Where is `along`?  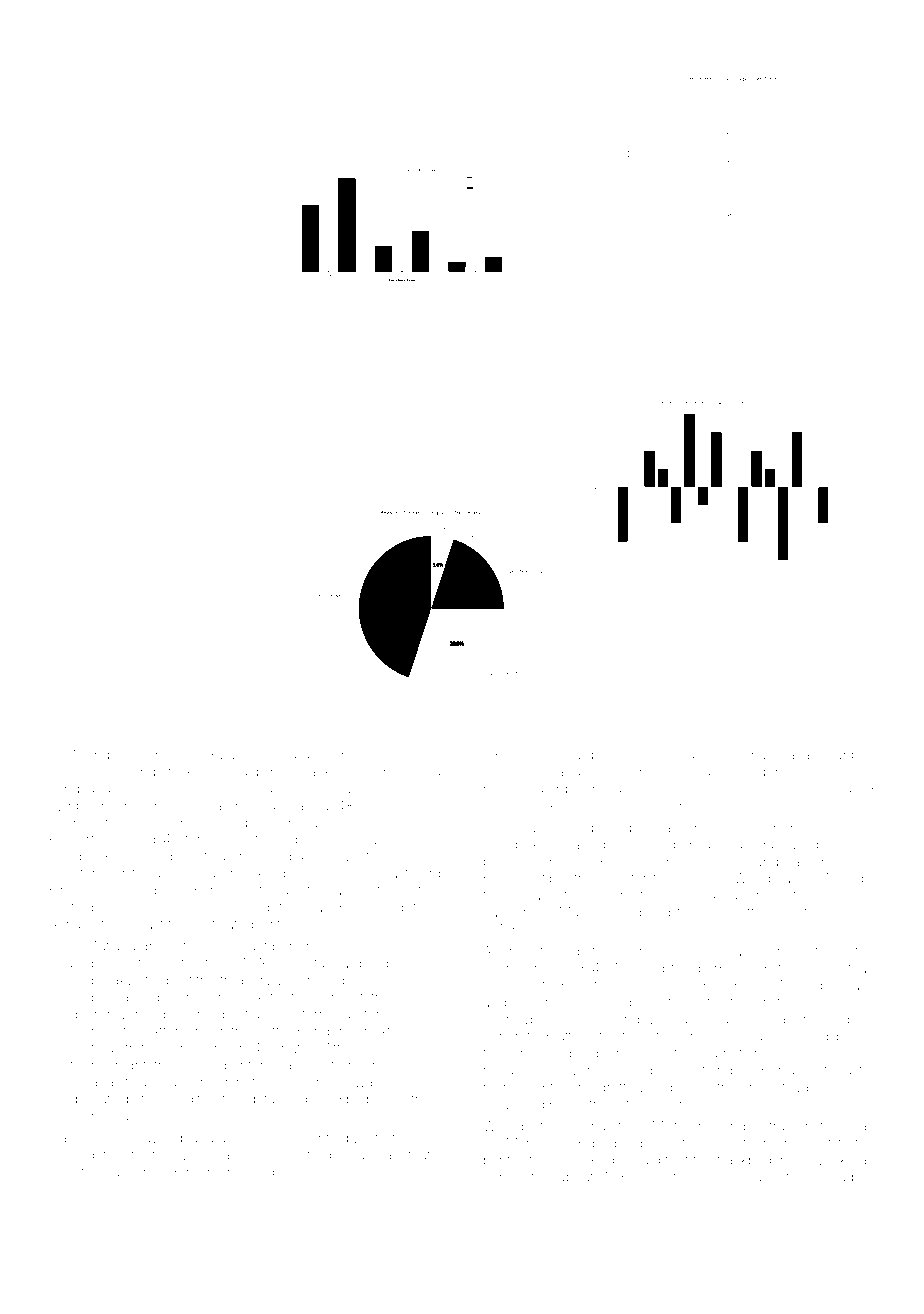
along is located at coordinates (647, 1055).
